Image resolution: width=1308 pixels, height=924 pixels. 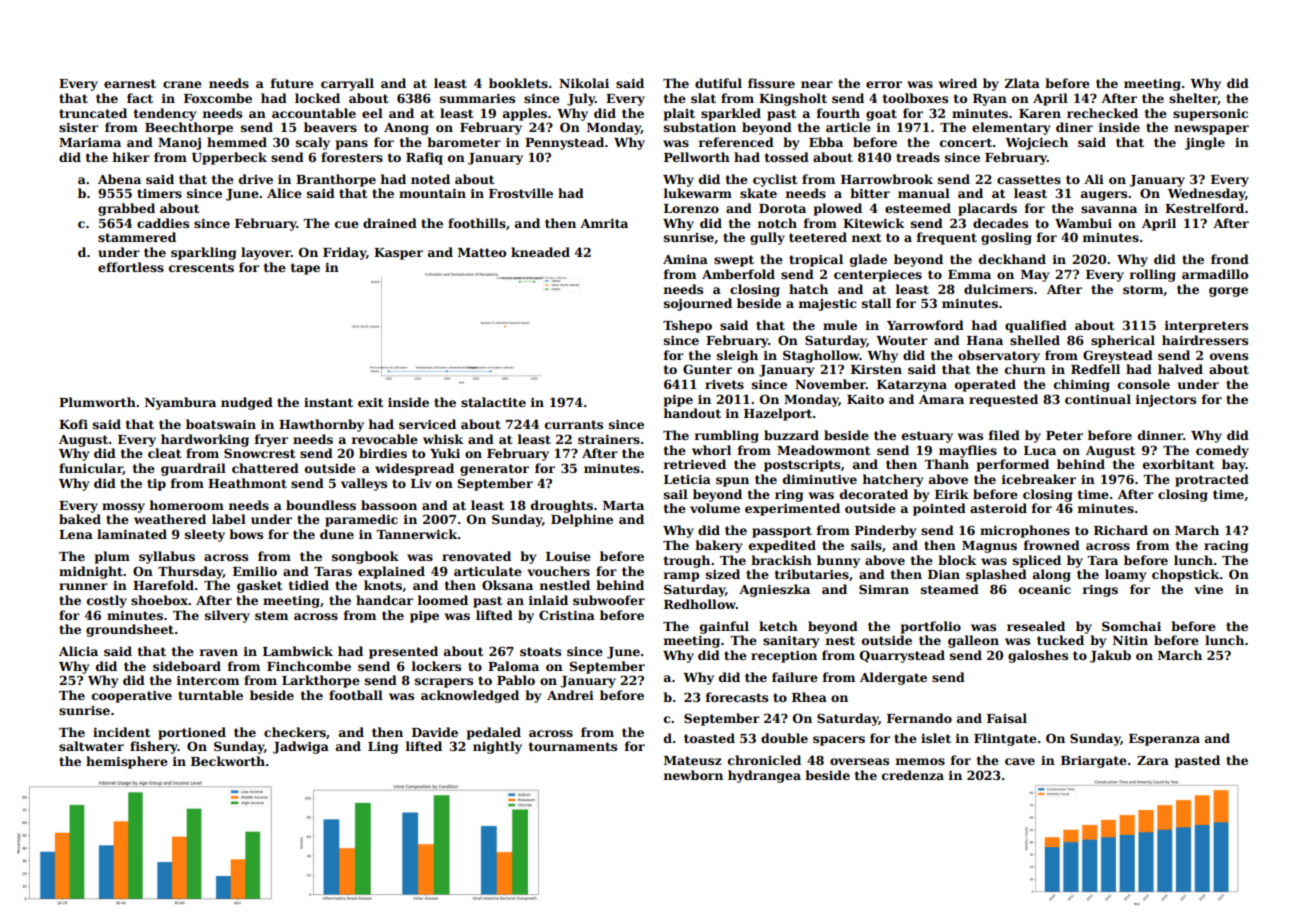 What do you see at coordinates (180, 403) in the screenshot?
I see `Nyambura` at bounding box center [180, 403].
